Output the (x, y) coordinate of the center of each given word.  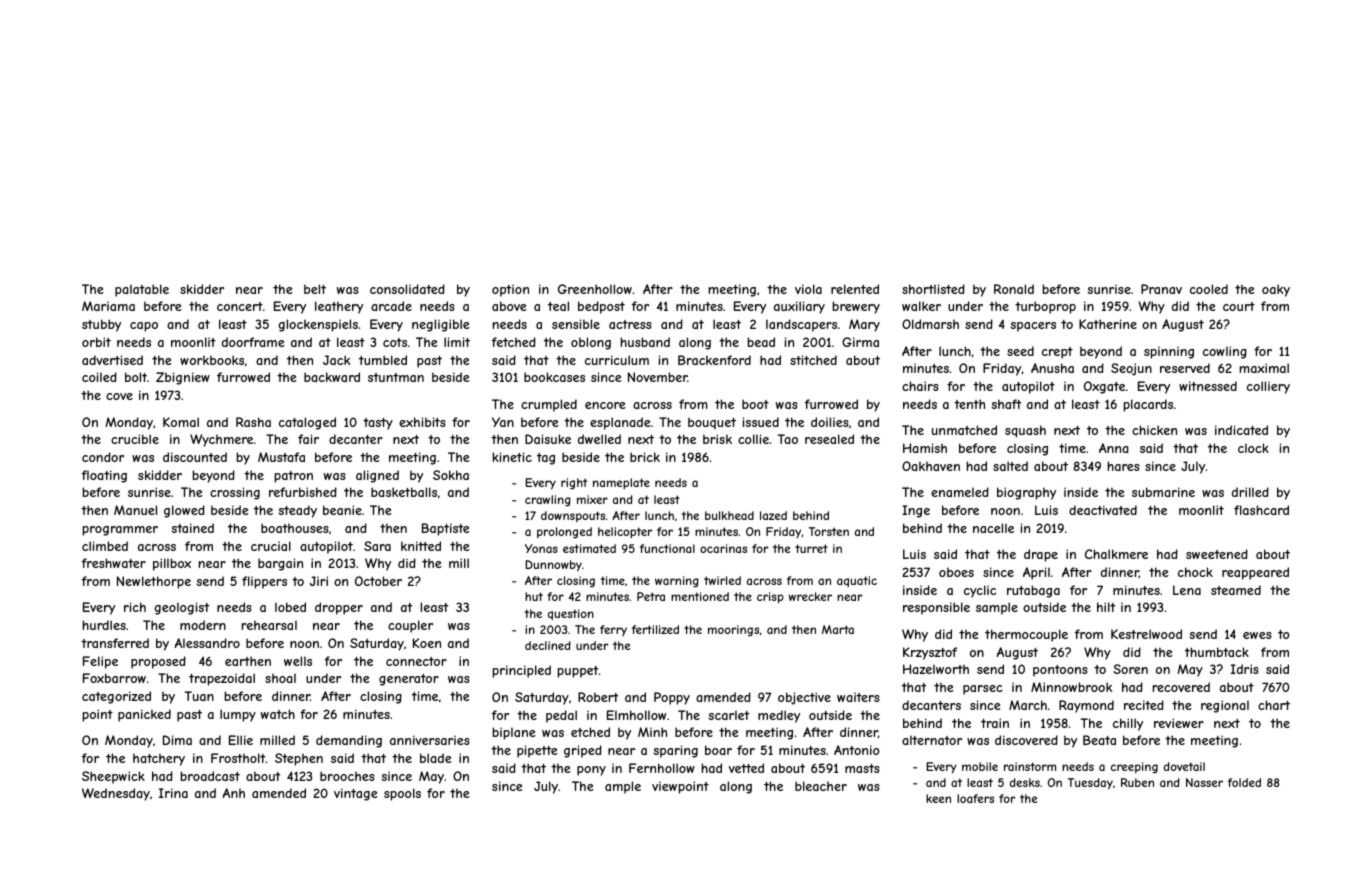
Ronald (1014, 289)
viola (808, 289)
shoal (280, 678)
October (378, 581)
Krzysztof (930, 653)
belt (315, 289)
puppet (577, 672)
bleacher (821, 786)
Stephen (299, 759)
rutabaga (1033, 591)
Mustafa (281, 457)
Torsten (829, 531)
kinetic (512, 457)
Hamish (925, 448)
